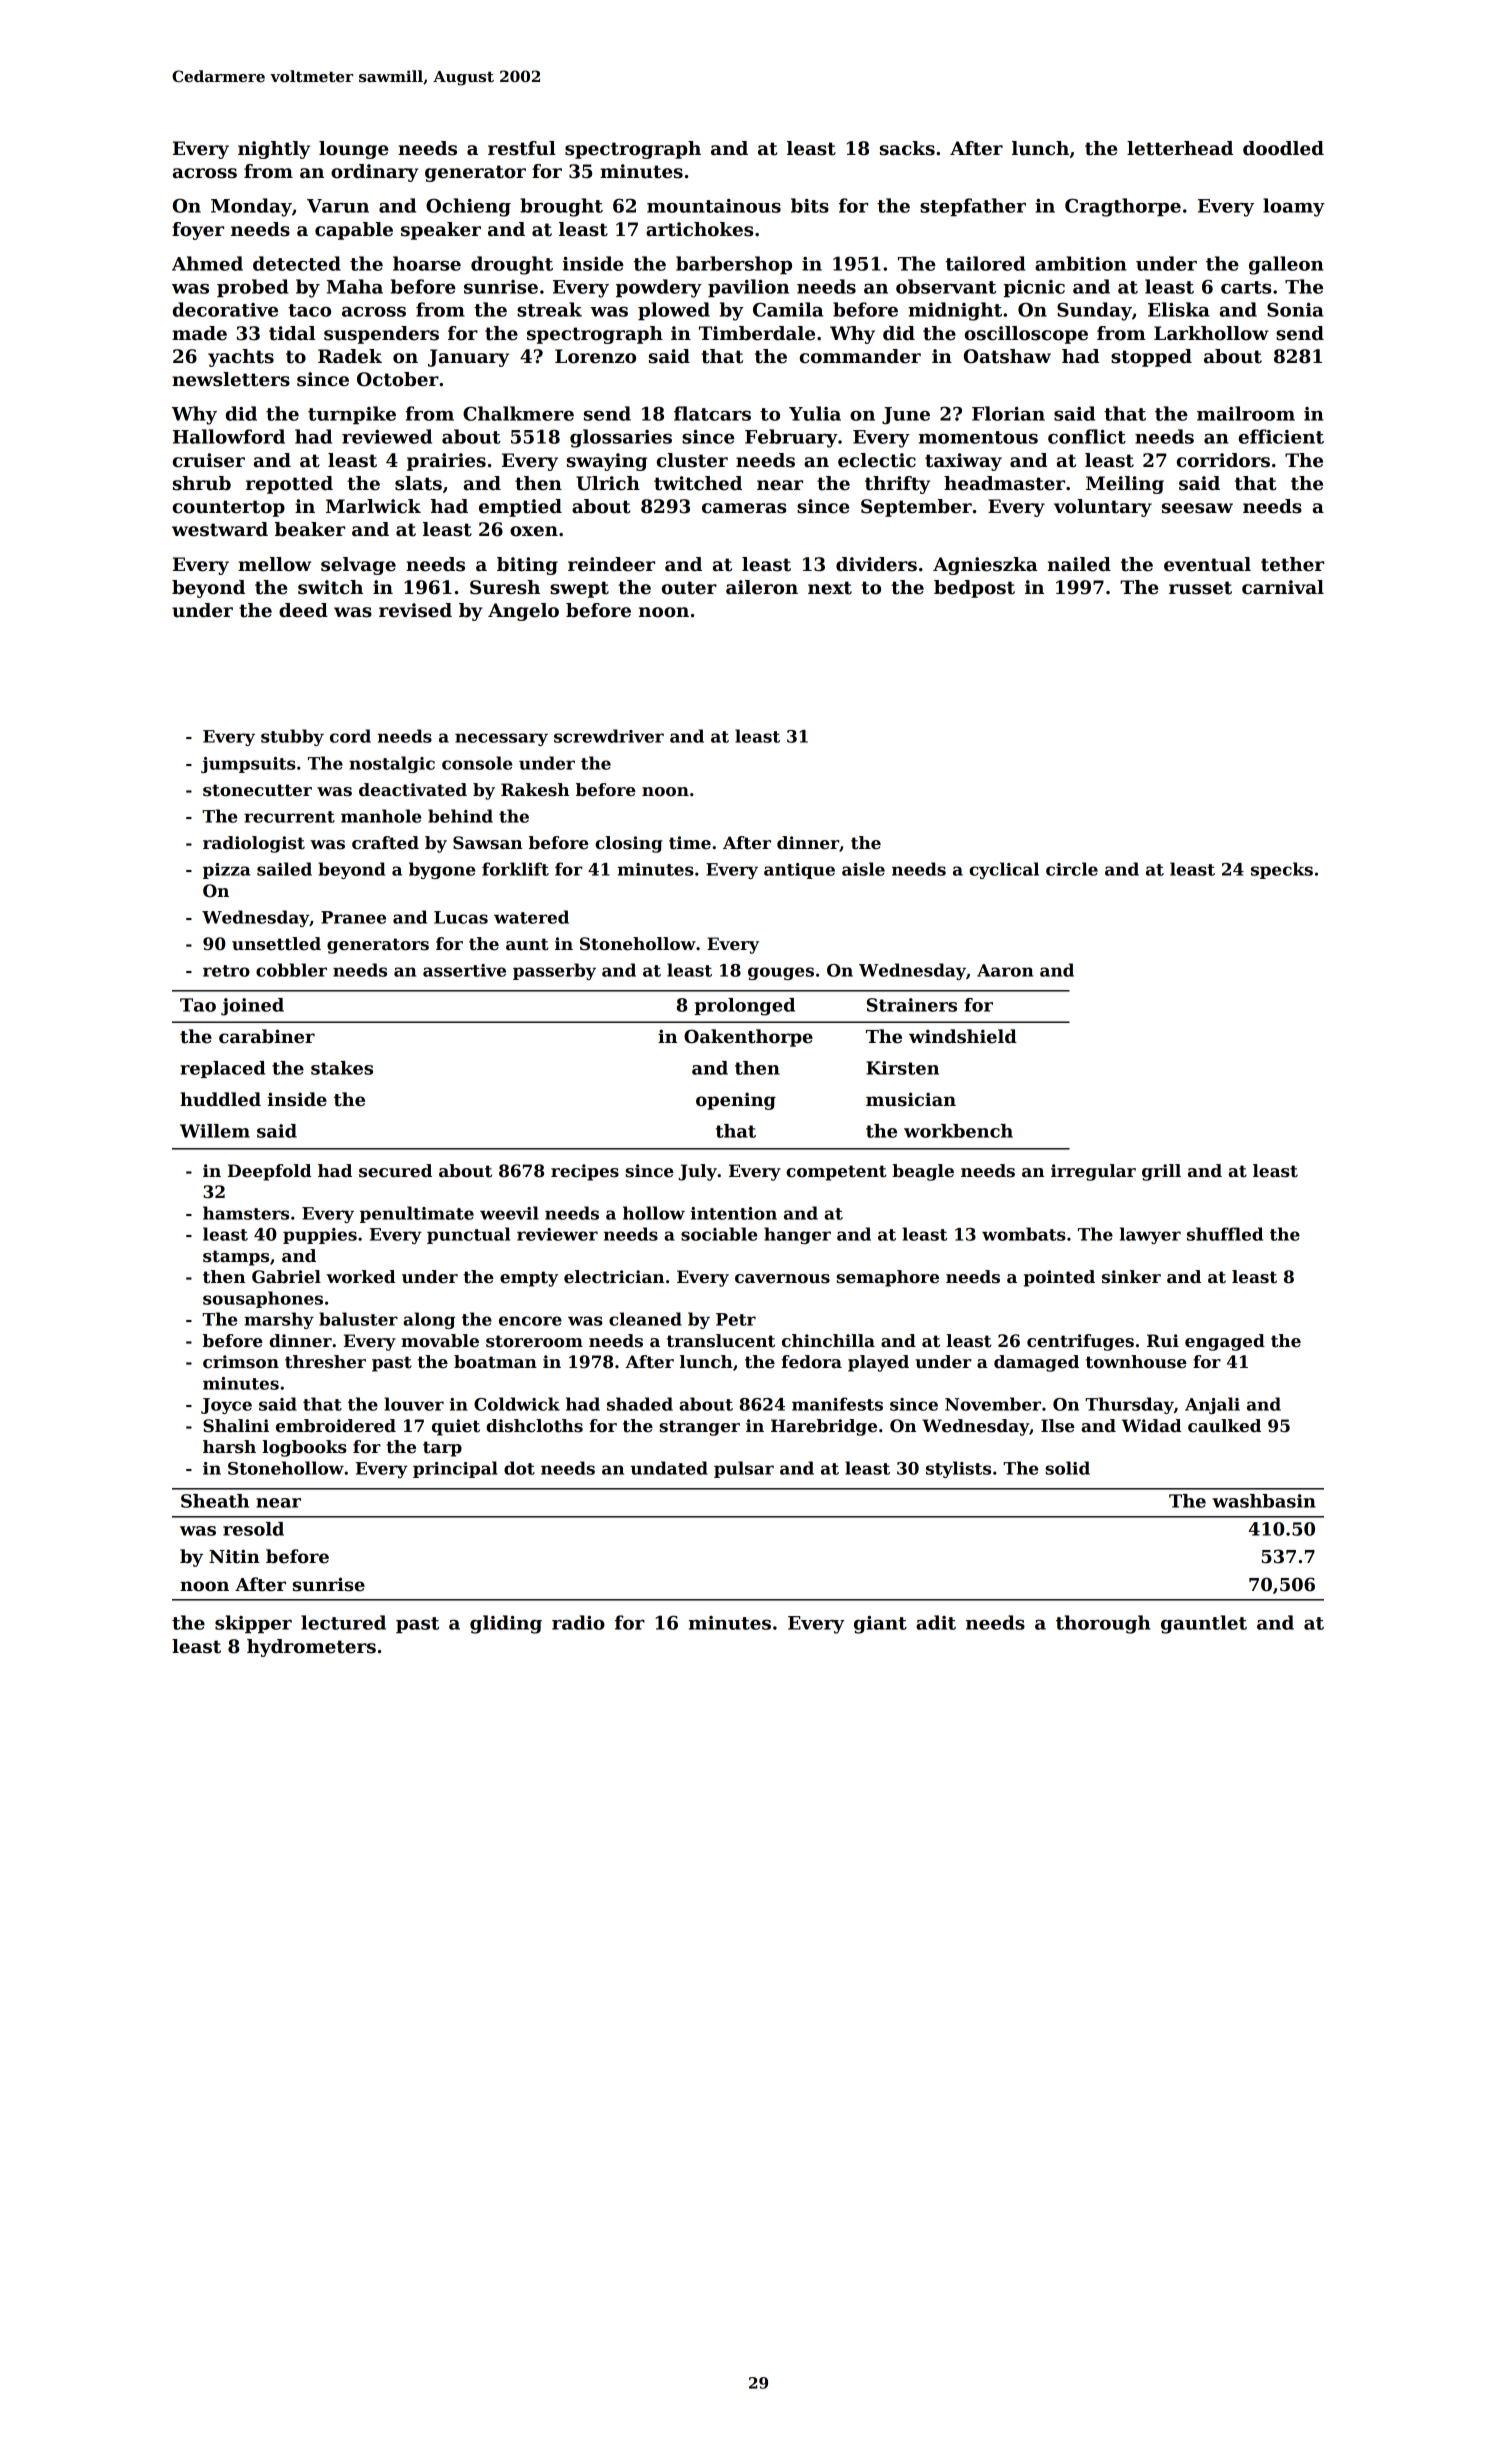 The height and width of the document is (2464, 1496). What do you see at coordinates (561, 207) in the document?
I see `brought` at bounding box center [561, 207].
